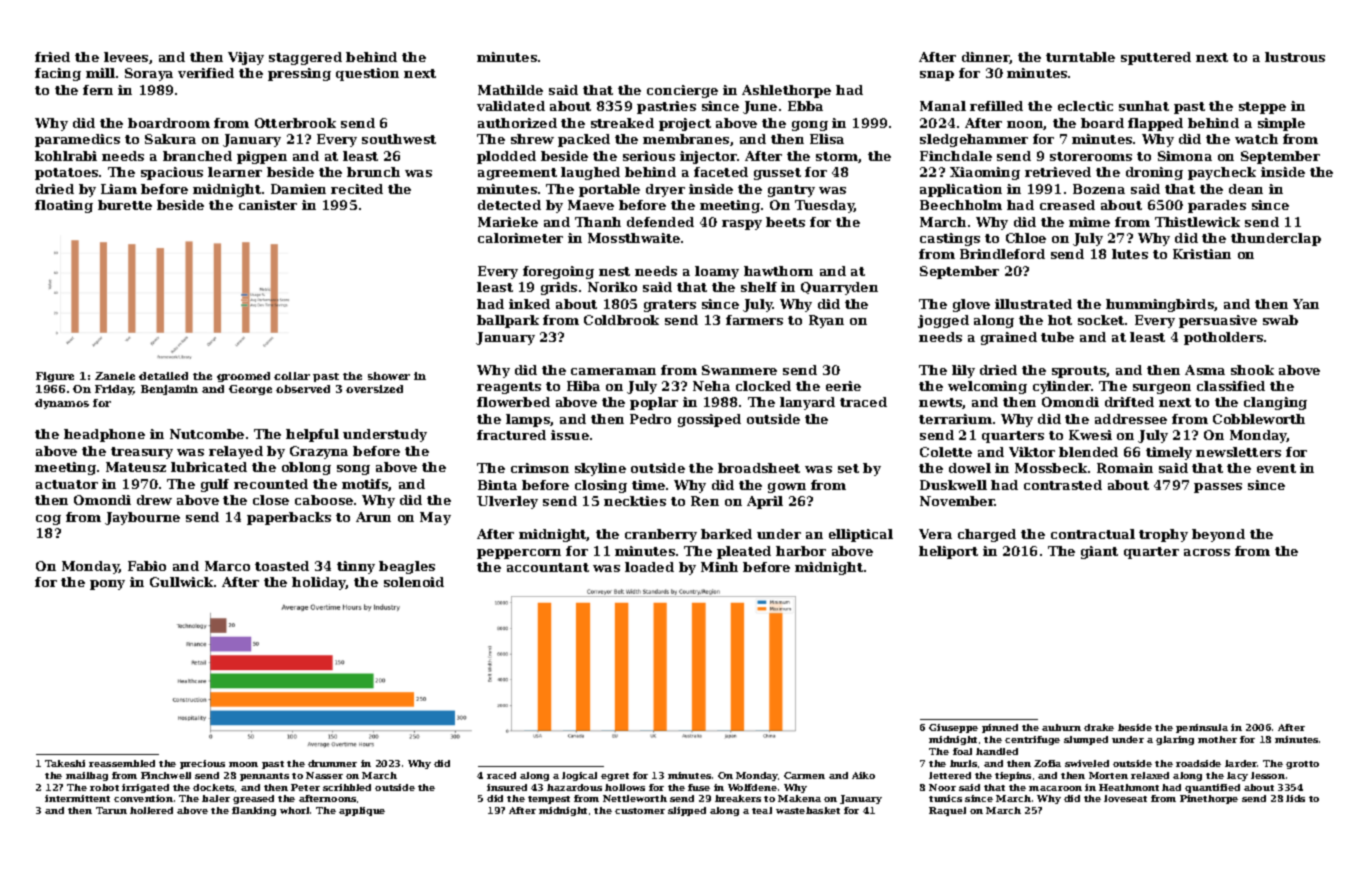  Describe the element at coordinates (953, 728) in the screenshot. I see `Giuseppe` at that location.
